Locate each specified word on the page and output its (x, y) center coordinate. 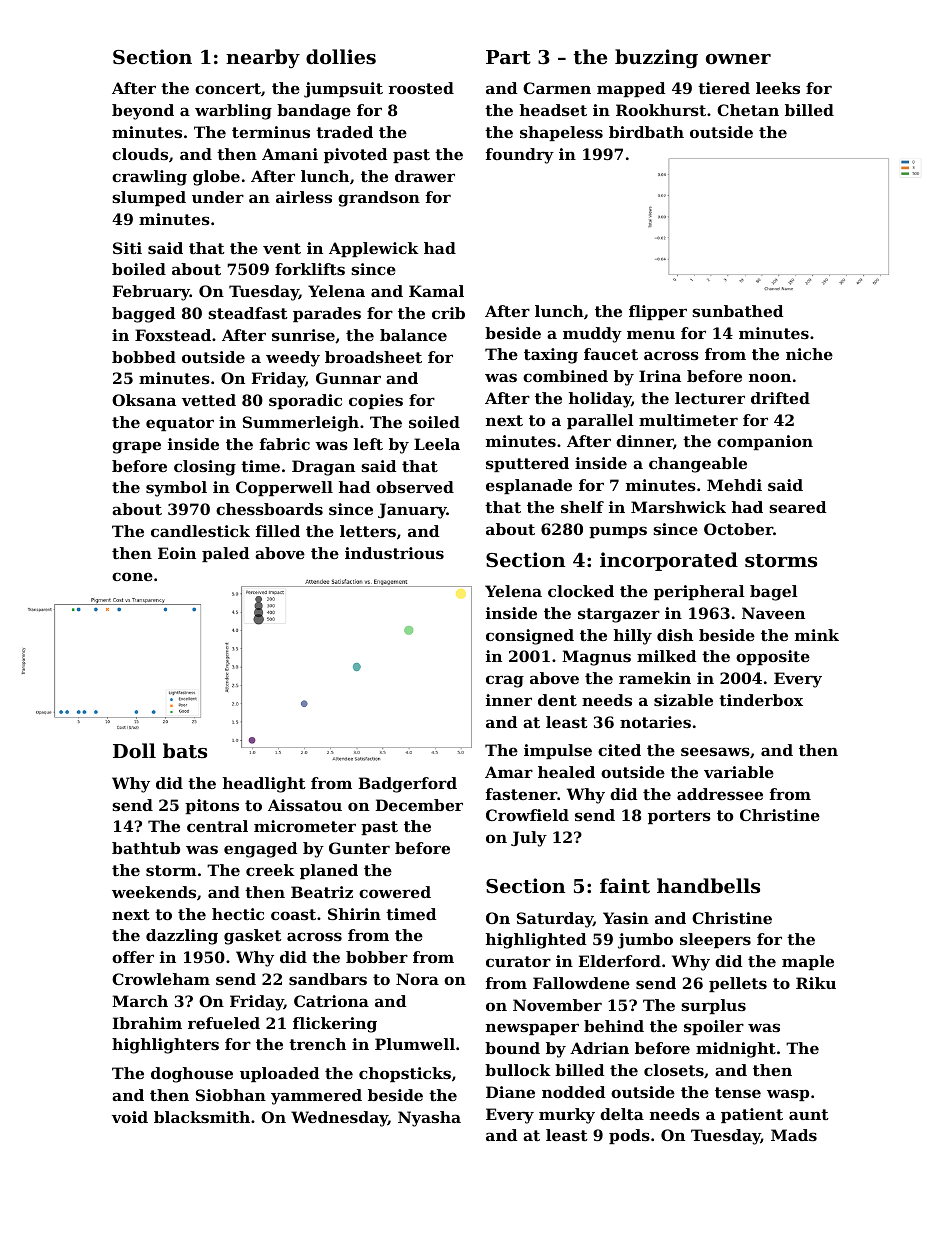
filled (278, 531)
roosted (421, 88)
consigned (530, 637)
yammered (316, 1097)
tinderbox (761, 700)
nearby (263, 58)
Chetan (748, 110)
